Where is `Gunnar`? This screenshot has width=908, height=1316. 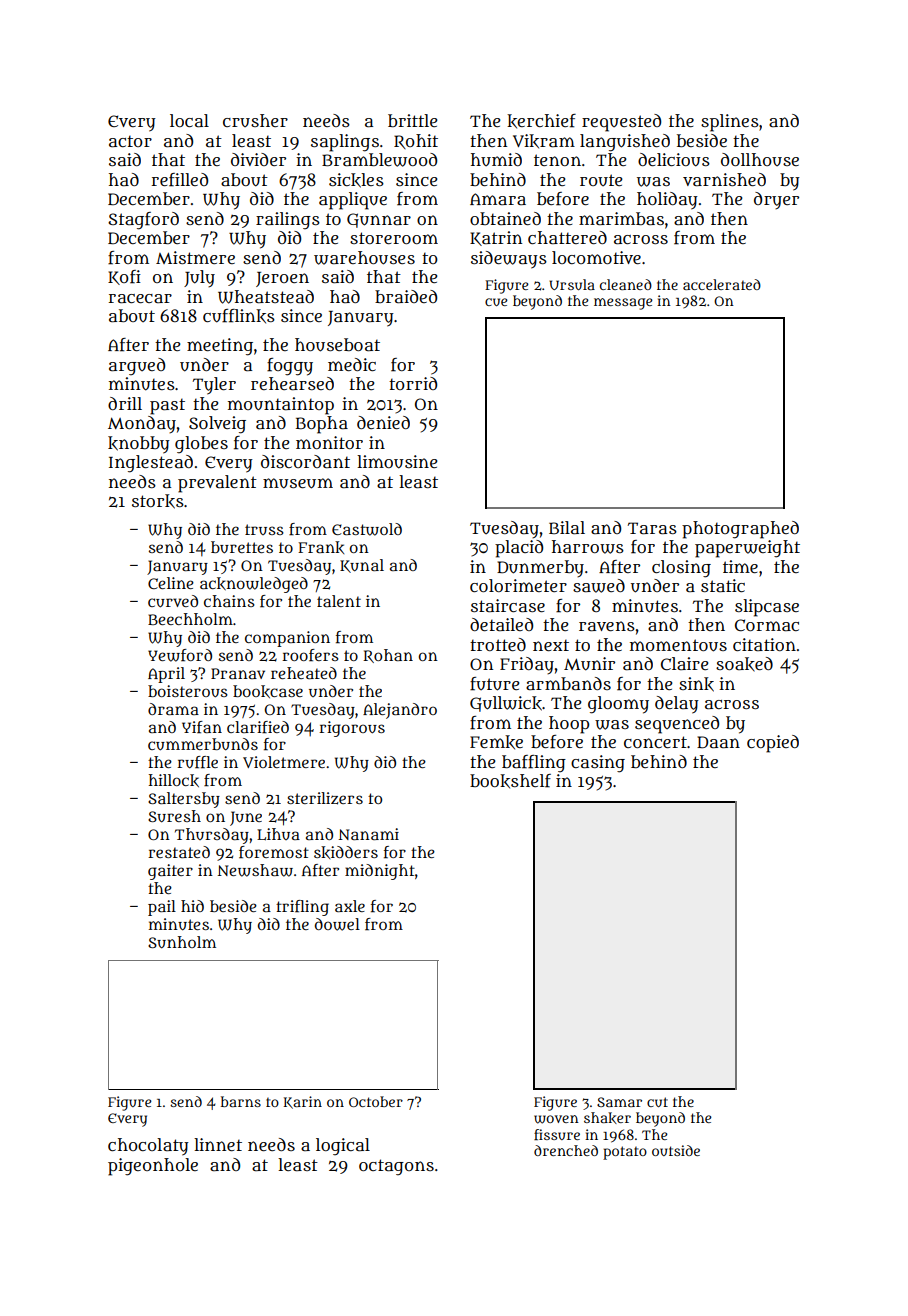 Gunnar is located at coordinates (379, 220).
